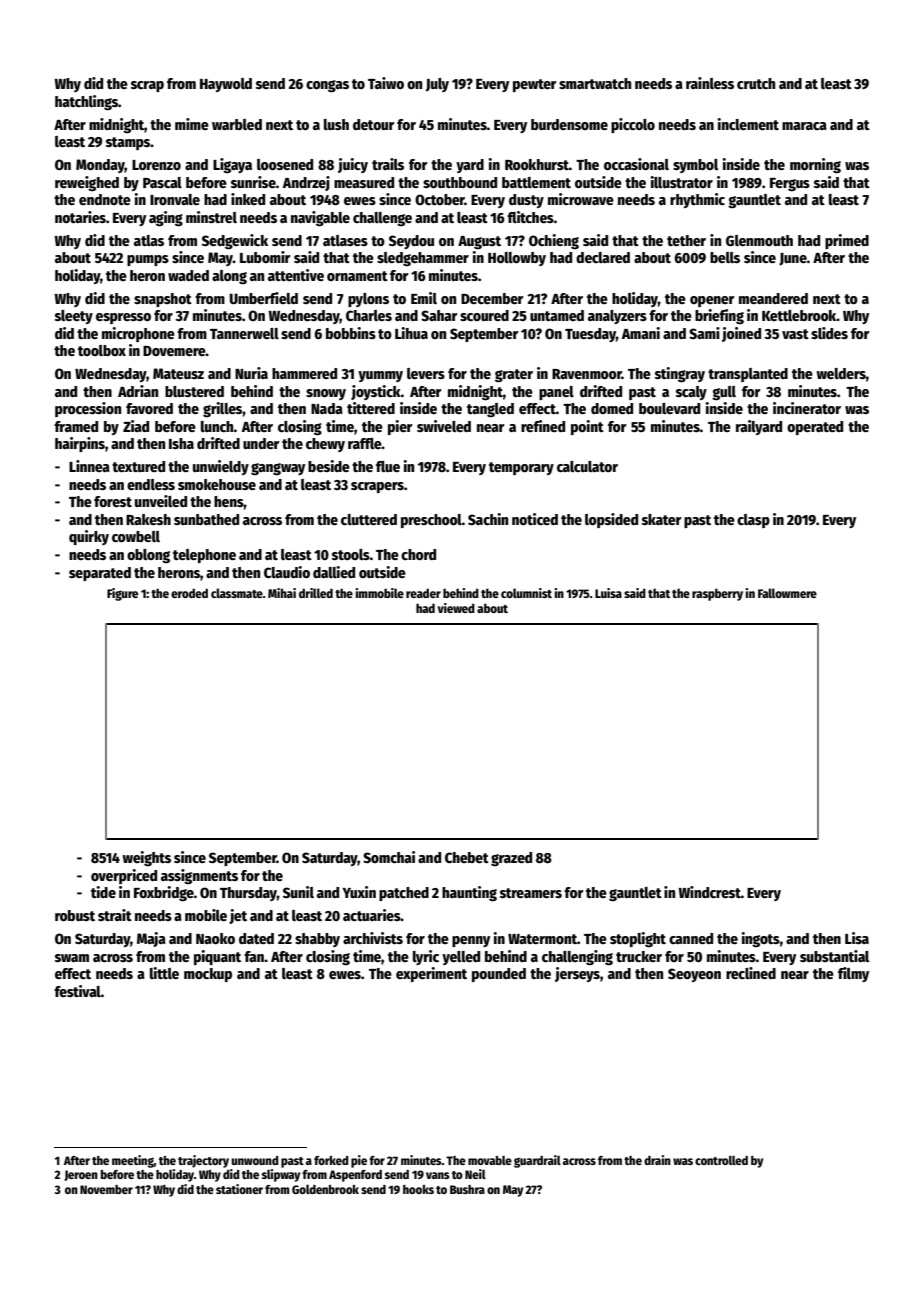 The image size is (924, 1308). What do you see at coordinates (756, 83) in the document?
I see `crutch` at bounding box center [756, 83].
